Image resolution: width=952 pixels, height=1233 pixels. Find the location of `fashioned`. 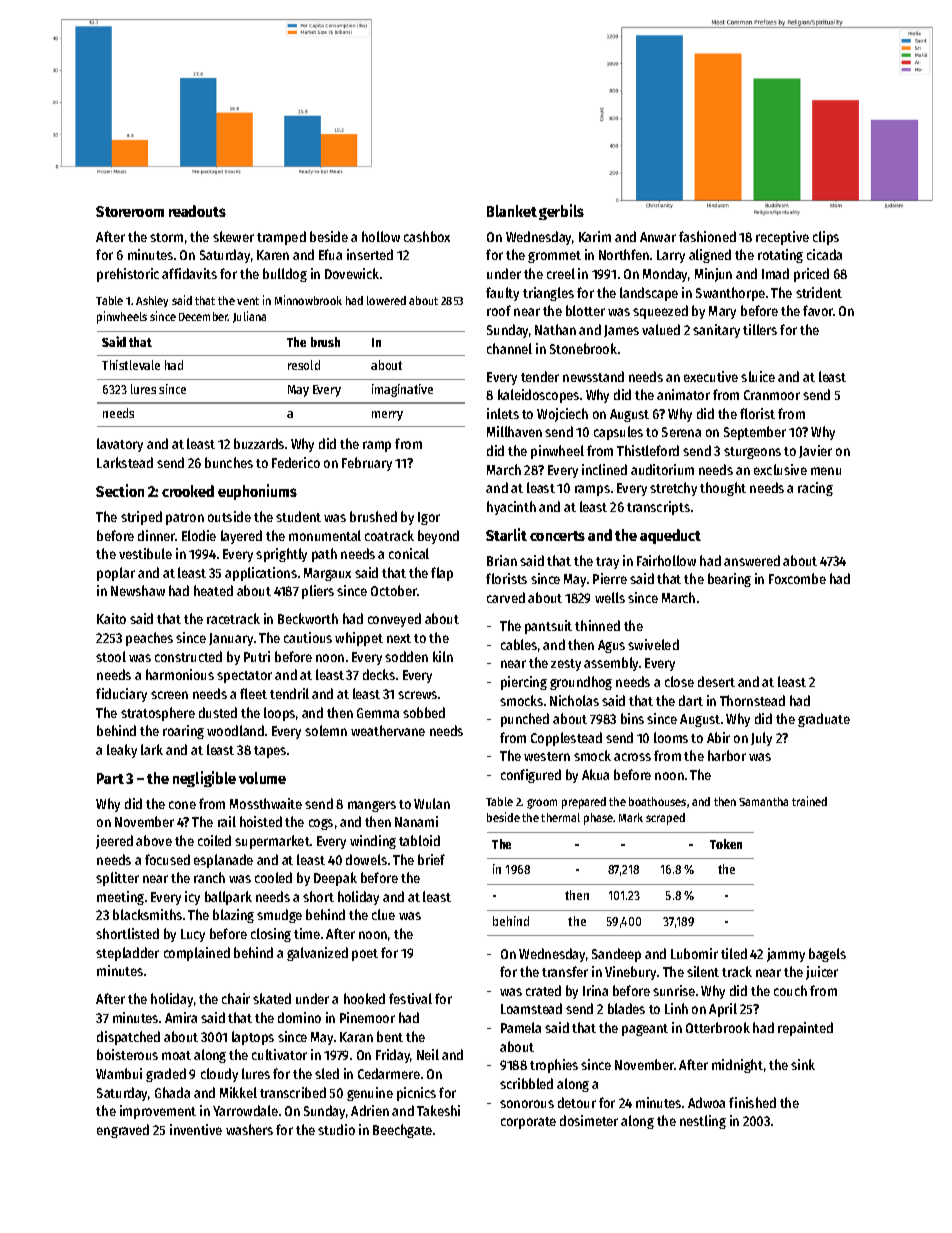

fashioned is located at coordinates (707, 236).
